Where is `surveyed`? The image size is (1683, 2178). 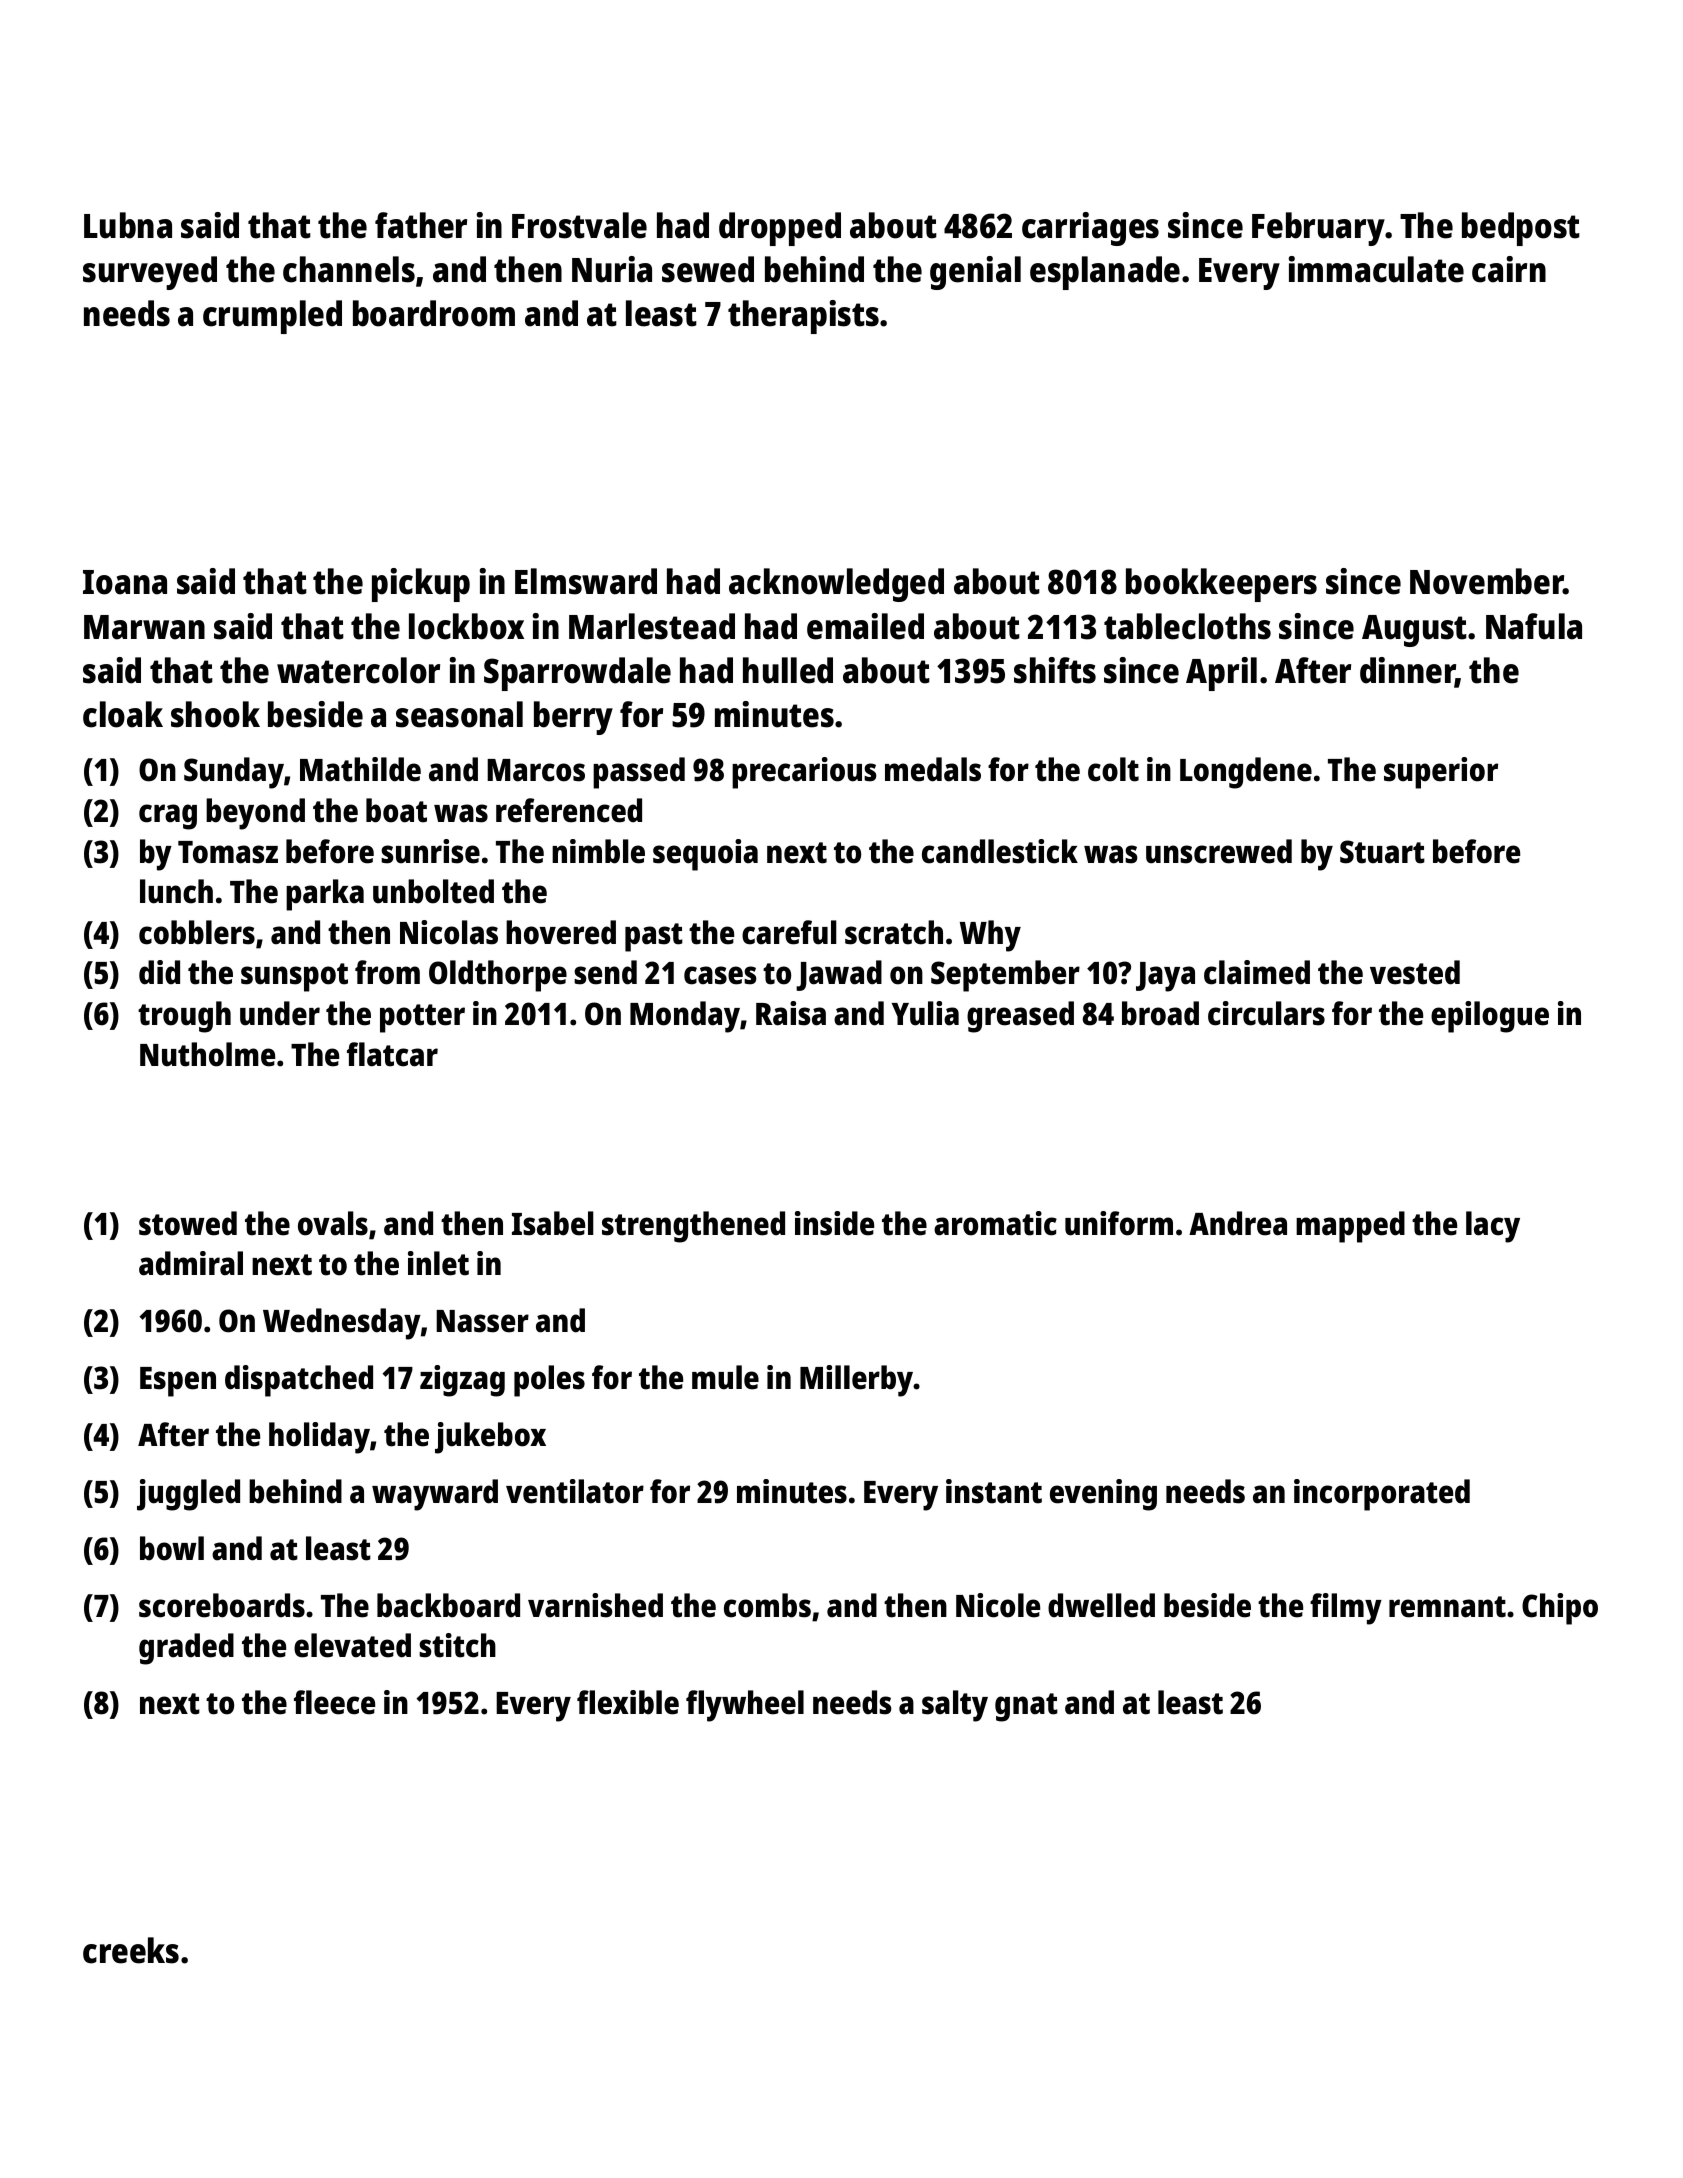
surveyed is located at coordinates (150, 273).
